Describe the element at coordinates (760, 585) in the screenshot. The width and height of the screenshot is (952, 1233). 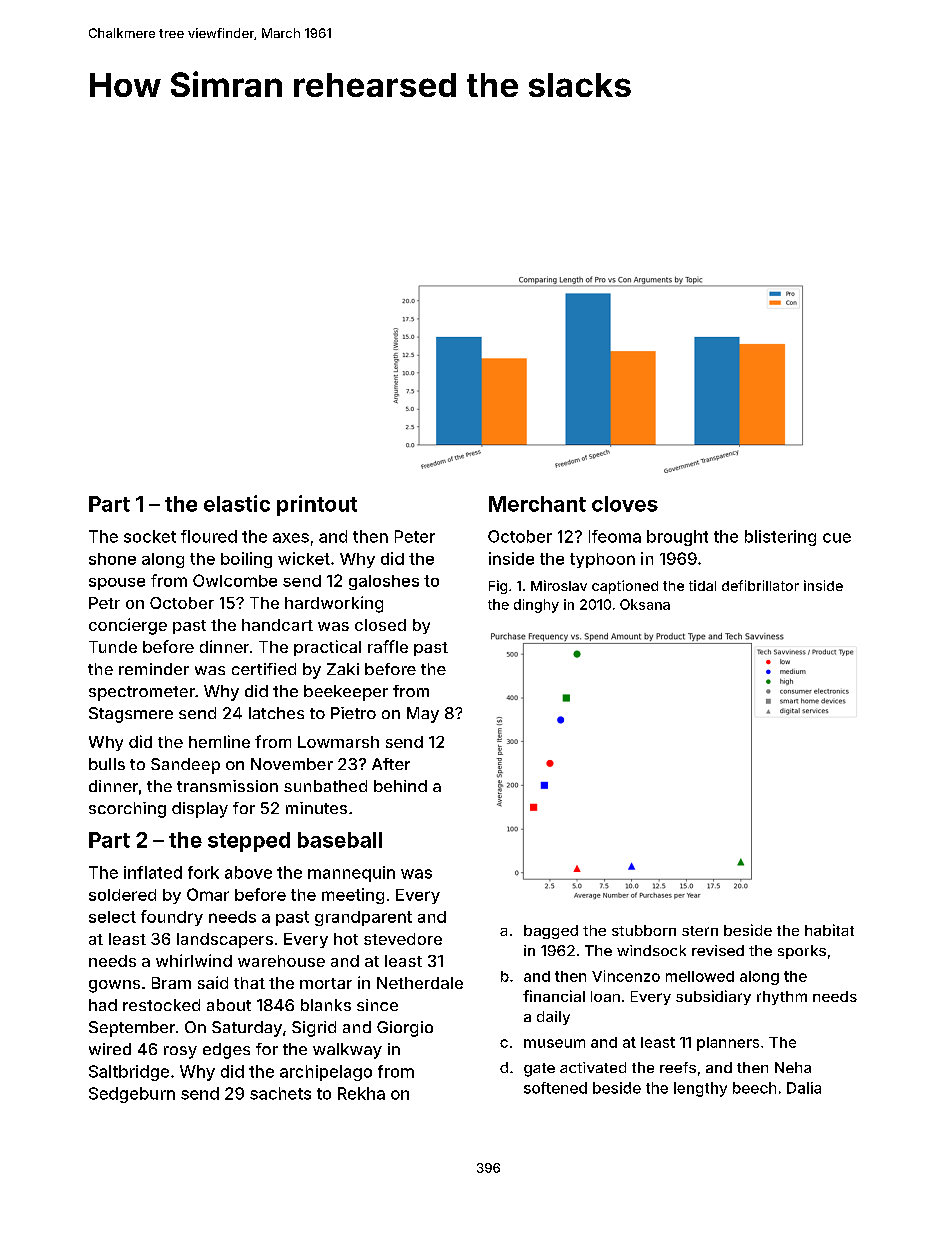
I see `defibrillator` at that location.
